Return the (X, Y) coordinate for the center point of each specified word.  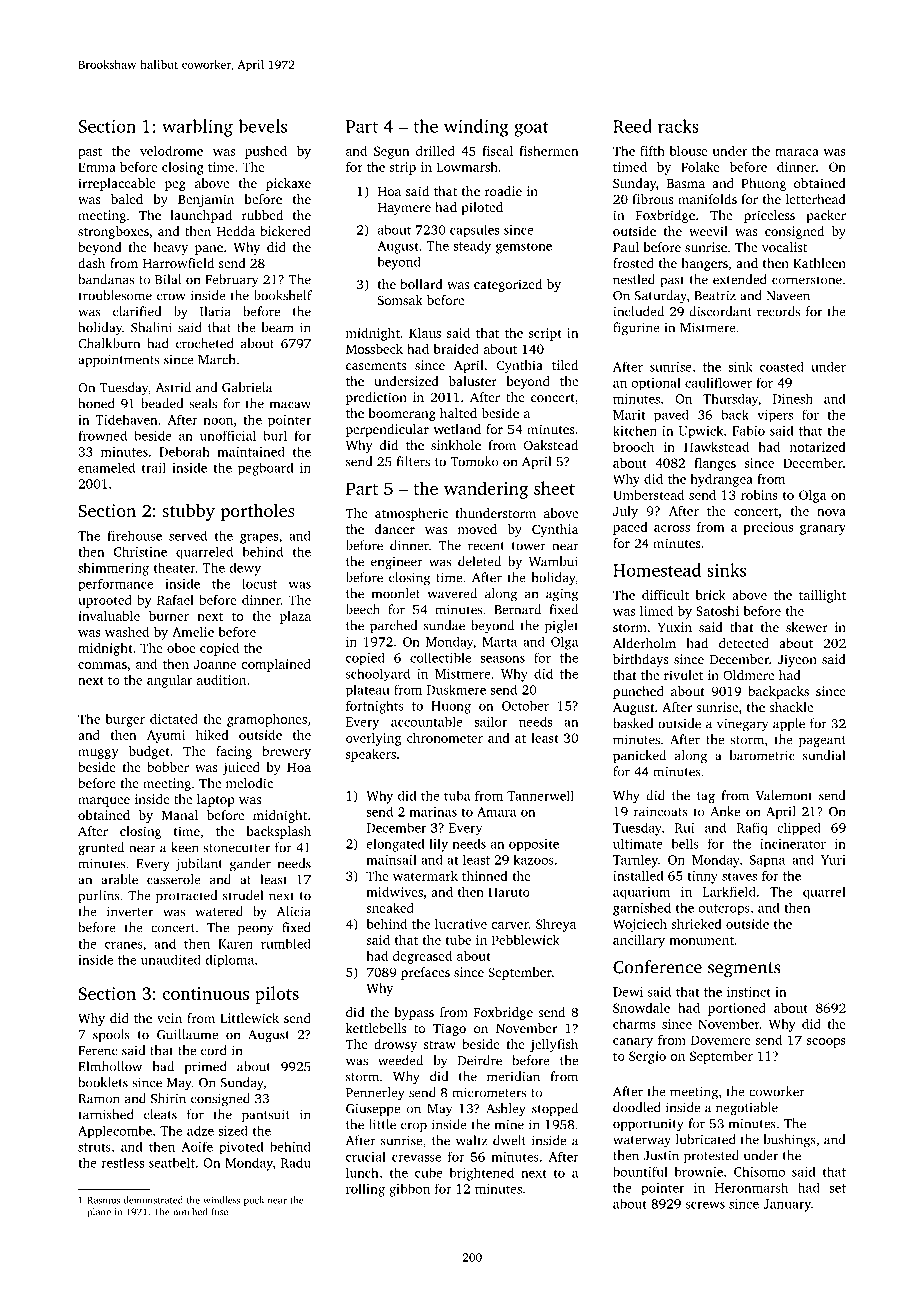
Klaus (425, 333)
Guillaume (187, 1034)
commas (102, 665)
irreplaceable (117, 184)
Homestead (657, 570)
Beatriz (715, 296)
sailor (490, 721)
